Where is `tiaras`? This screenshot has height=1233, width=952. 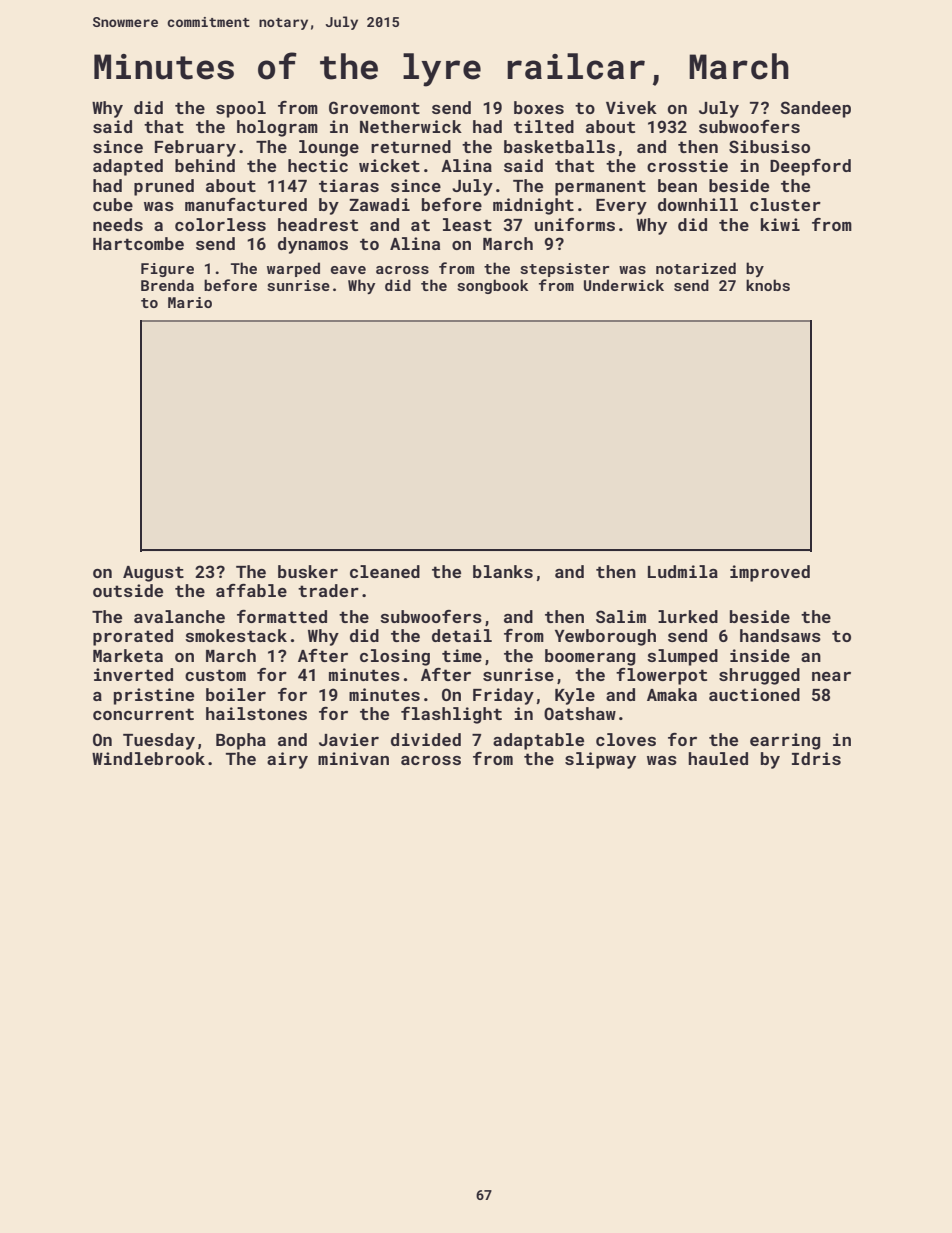
tiaras is located at coordinates (349, 185).
